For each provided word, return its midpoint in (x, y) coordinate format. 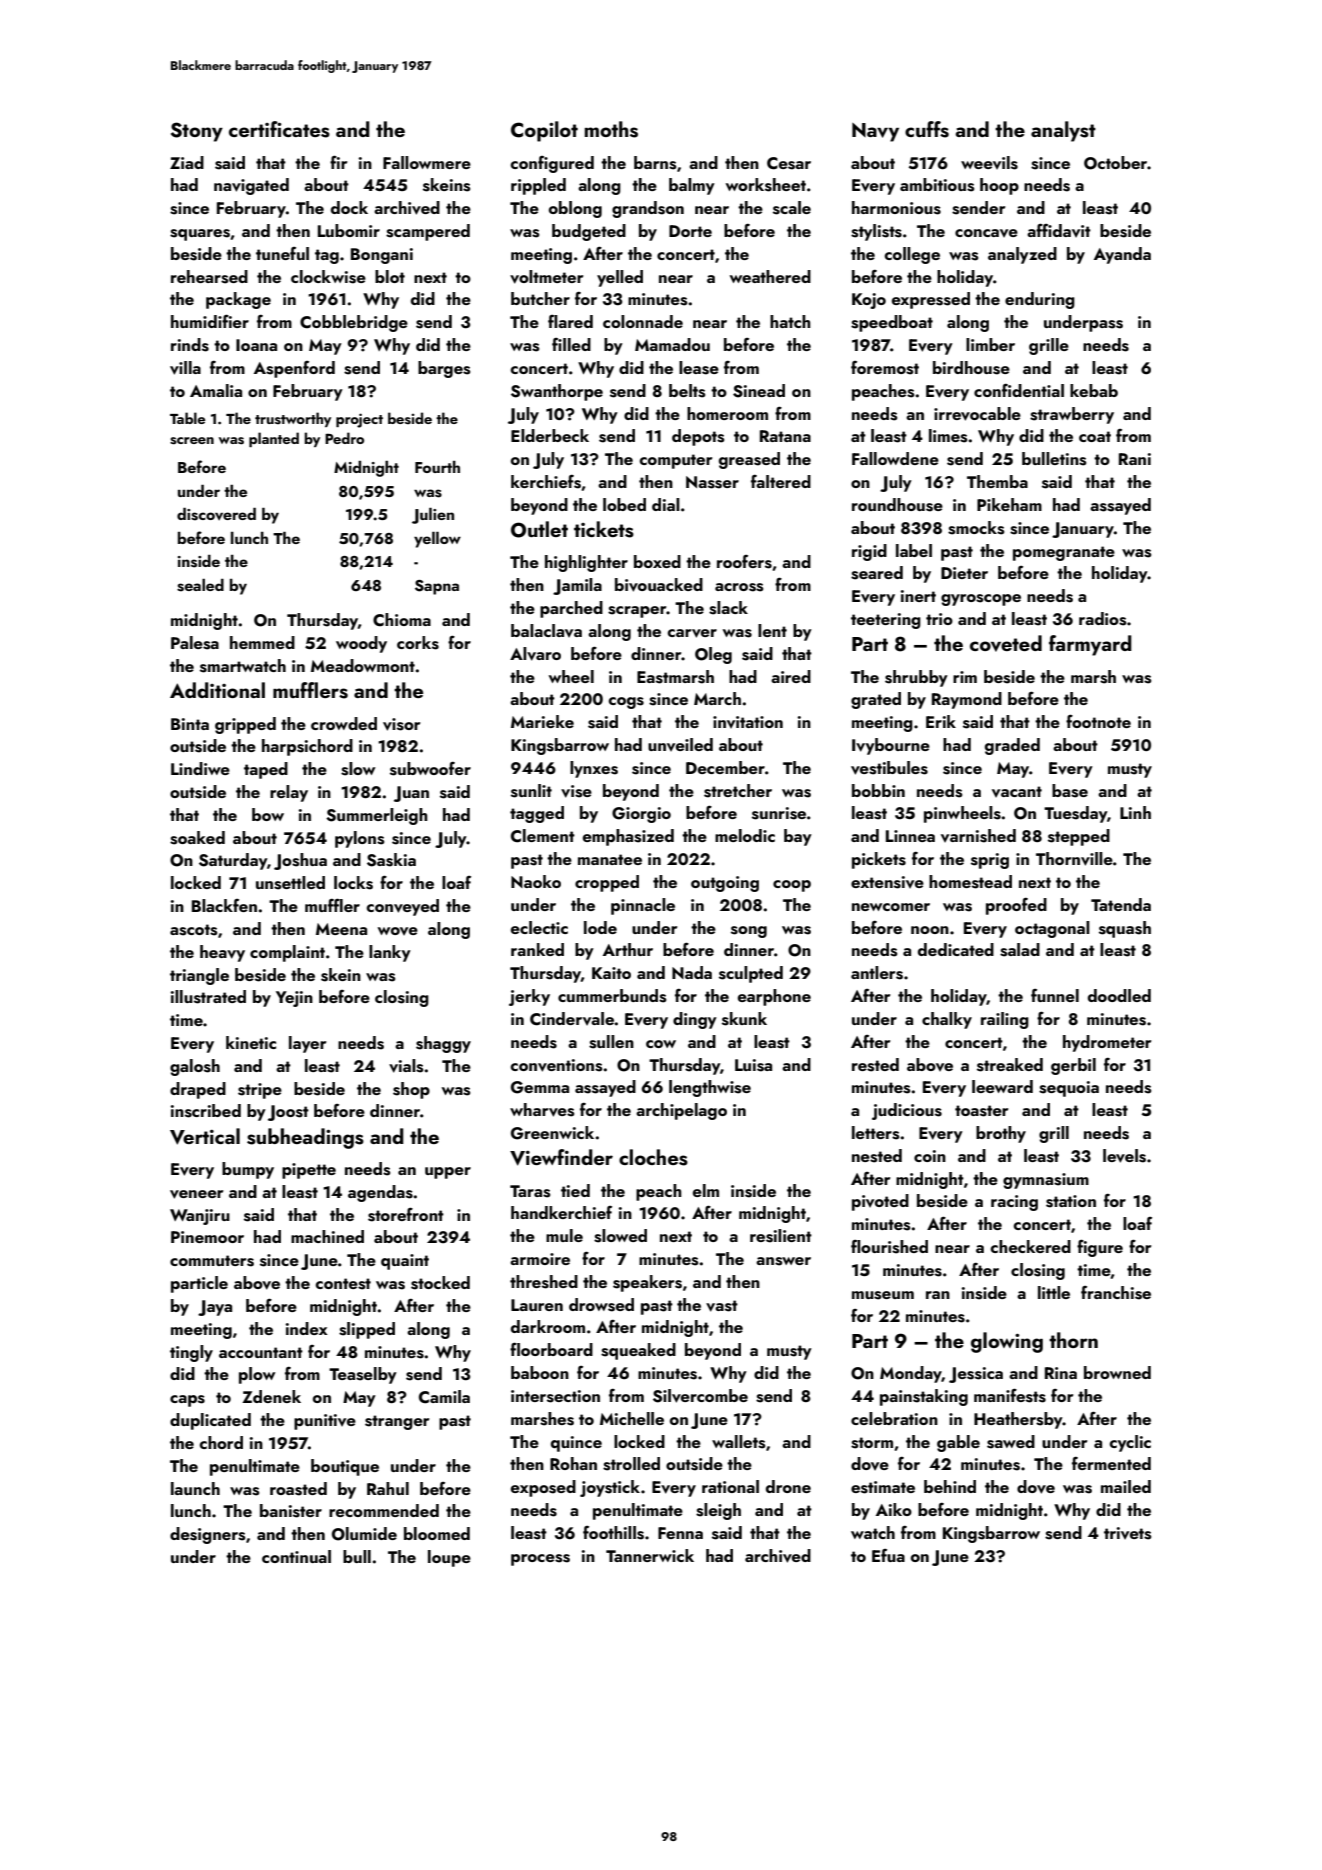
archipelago (681, 1111)
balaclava (546, 631)
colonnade (643, 321)
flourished (889, 1247)
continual (296, 1556)
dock (349, 207)
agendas (380, 1193)
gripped (245, 725)
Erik (941, 721)
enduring (1040, 300)
